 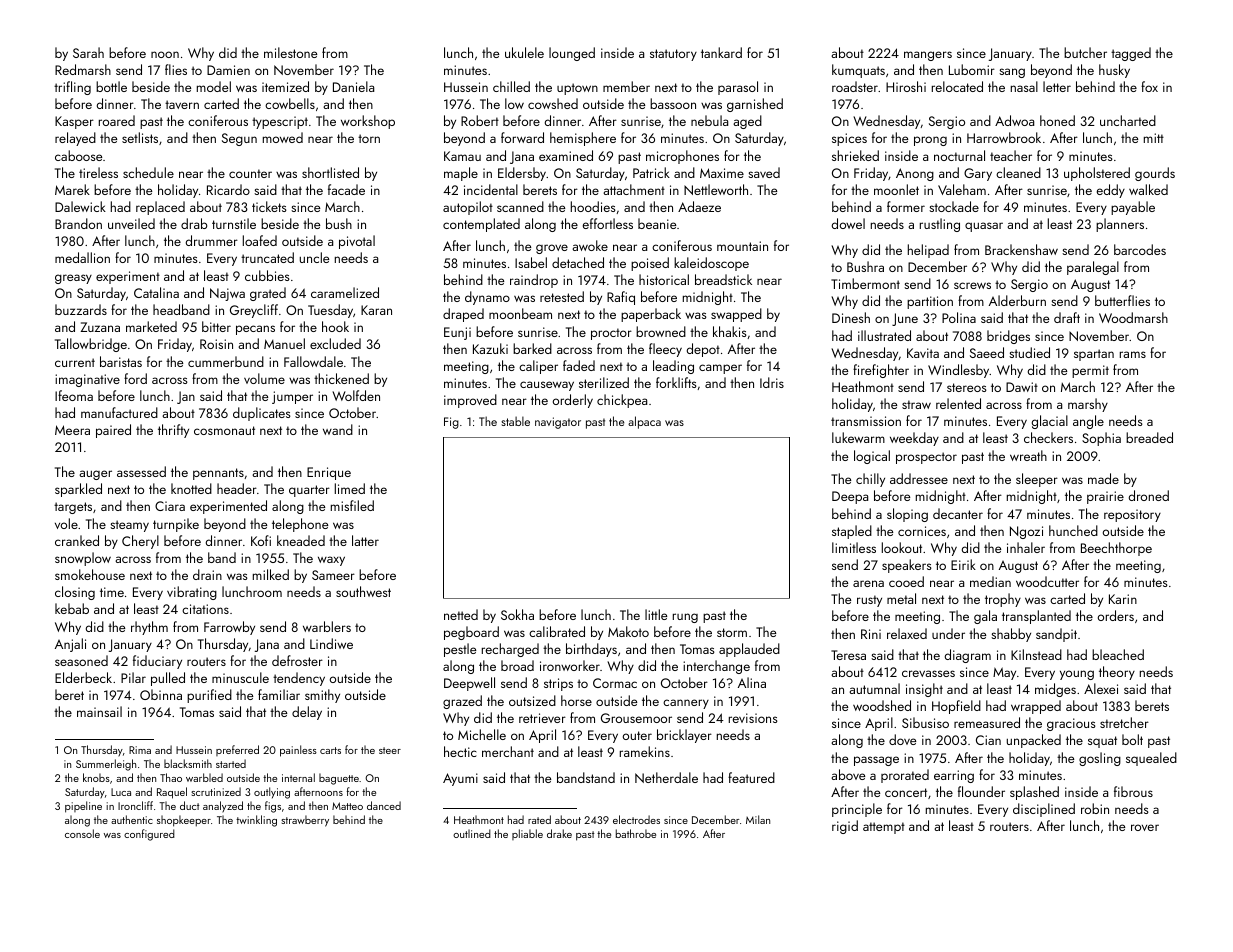 I want to click on tireless, so click(x=98, y=172).
